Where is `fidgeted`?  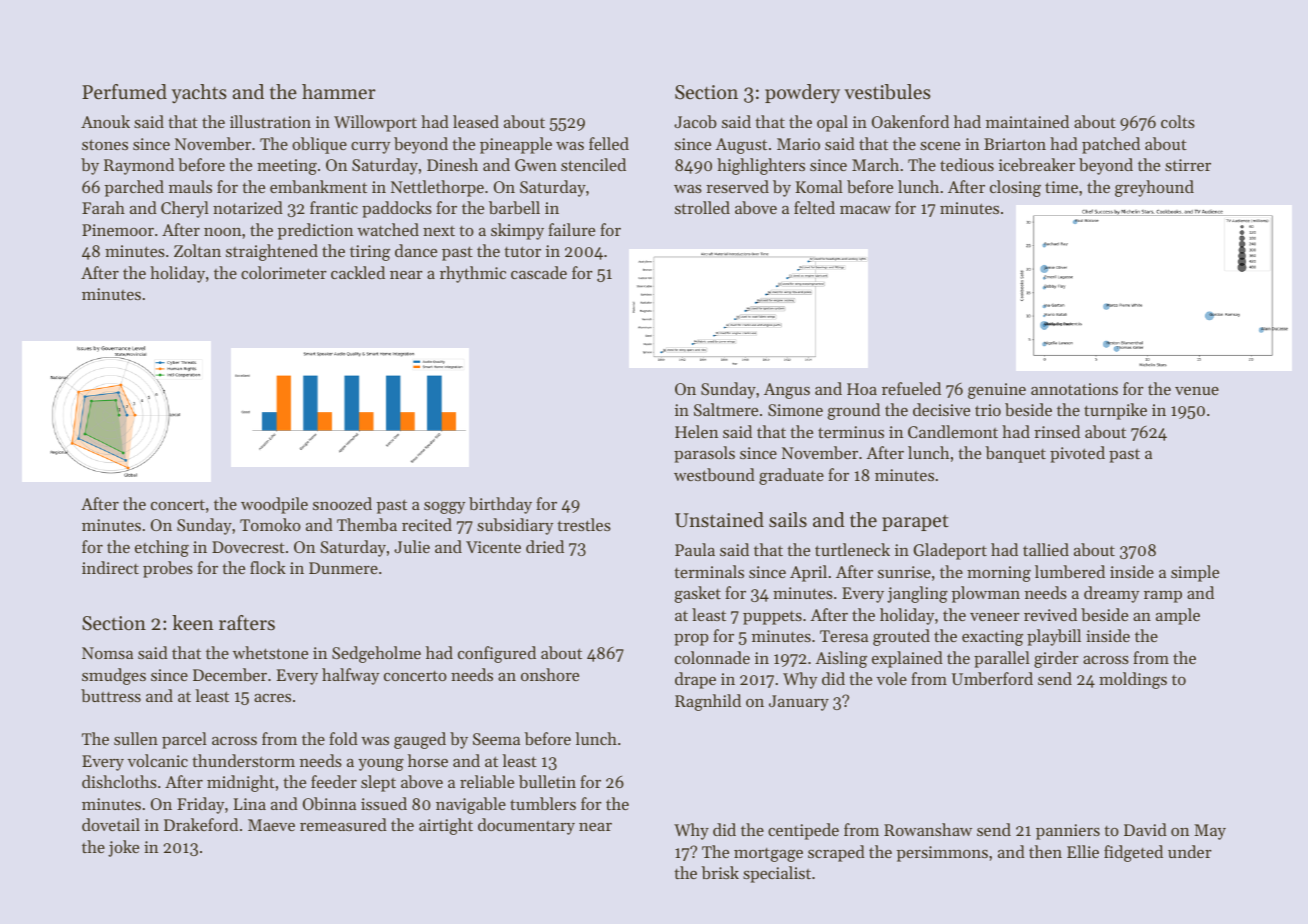
fidgeted is located at coordinates (1133, 853).
